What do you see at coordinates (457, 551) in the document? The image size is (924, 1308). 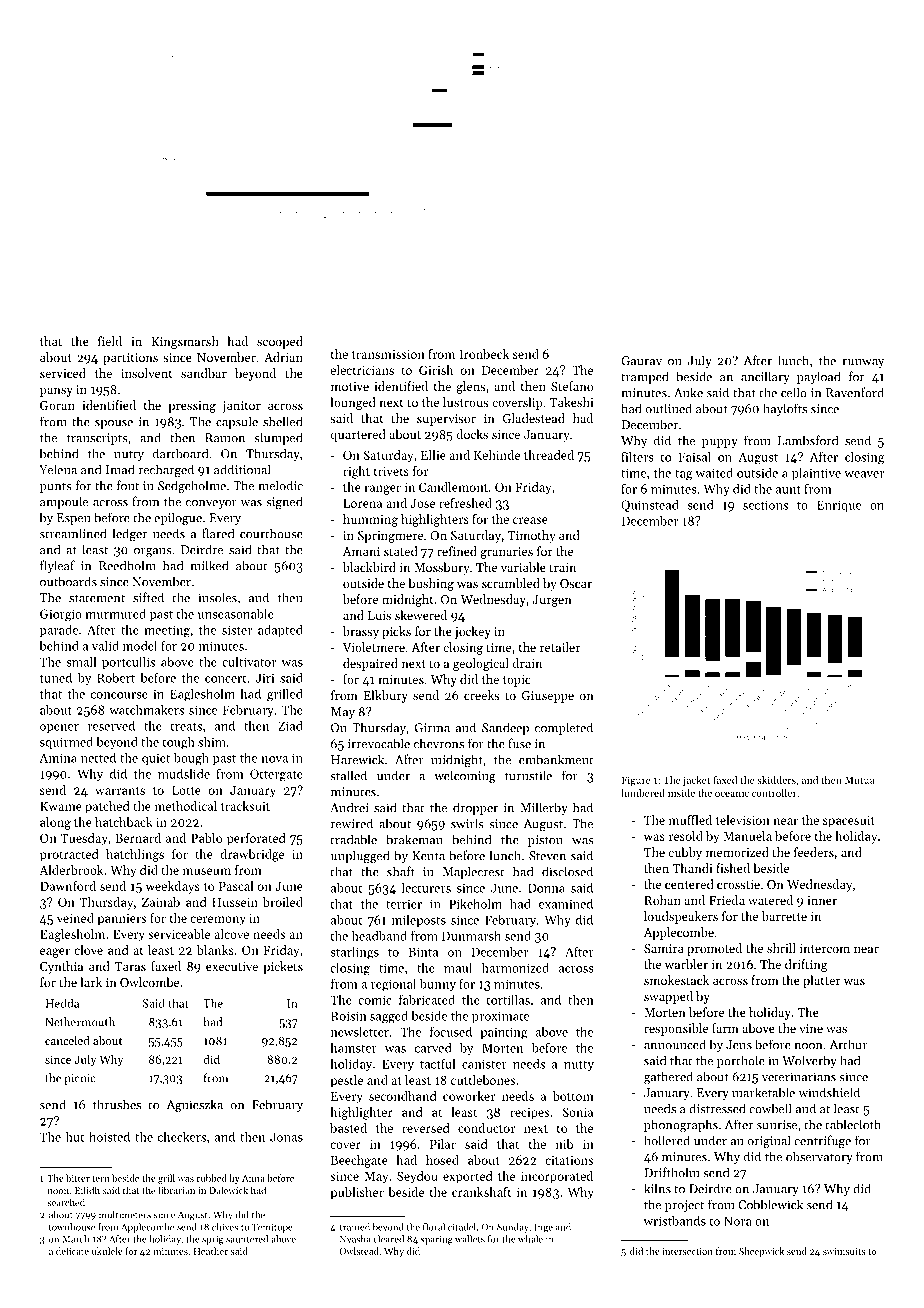 I see `refined` at bounding box center [457, 551].
